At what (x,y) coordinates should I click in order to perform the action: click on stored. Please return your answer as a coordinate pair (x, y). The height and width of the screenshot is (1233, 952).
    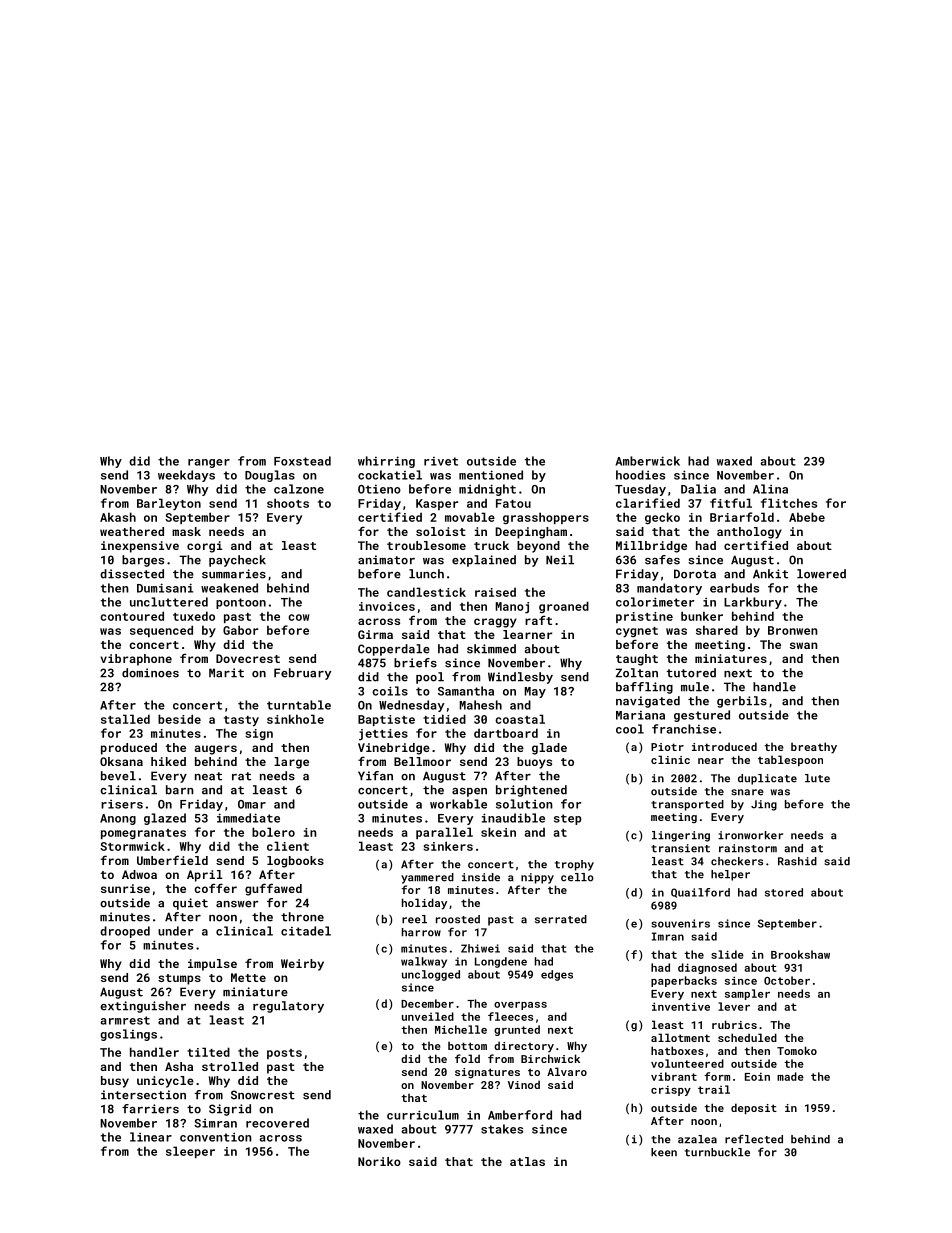
    Looking at the image, I should click on (784, 892).
